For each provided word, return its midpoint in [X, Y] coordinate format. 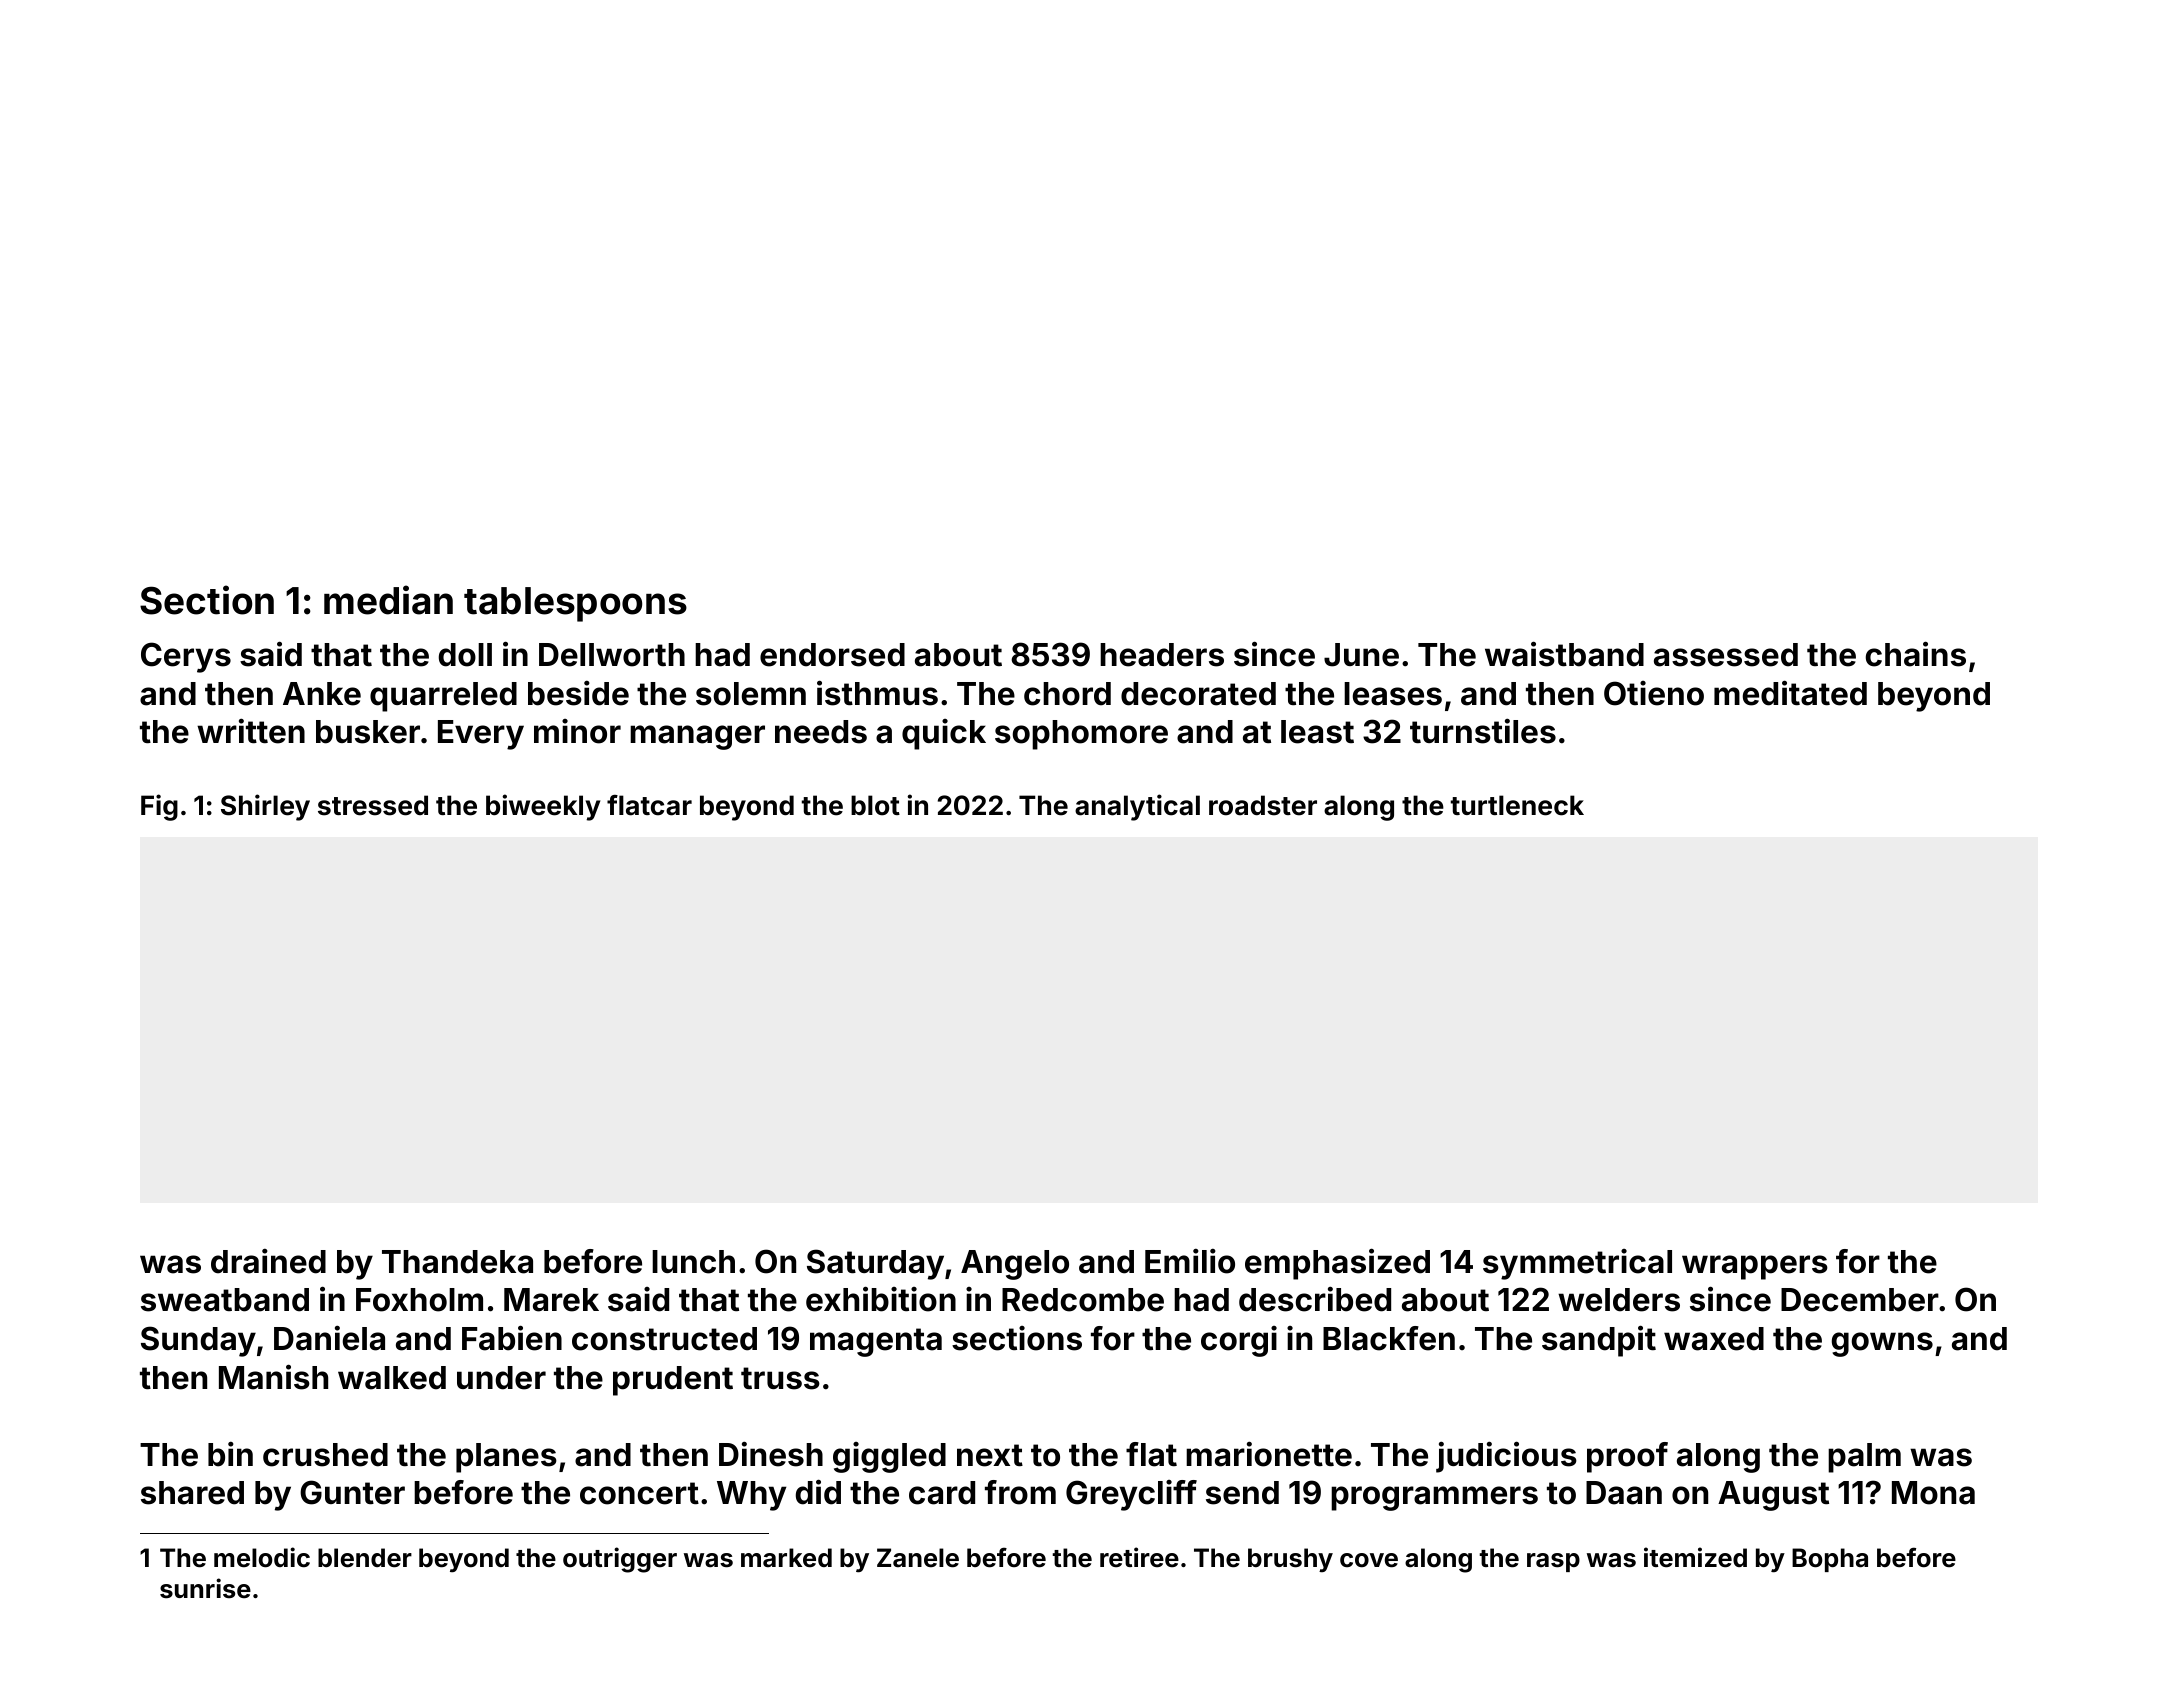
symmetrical [1577, 1264]
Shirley [265, 807]
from [1020, 1492]
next [990, 1455]
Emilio [1190, 1261]
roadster [1263, 805]
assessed [1726, 655]
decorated [1198, 694]
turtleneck [1517, 805]
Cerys [186, 657]
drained [268, 1261]
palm [1864, 1458]
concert [639, 1493]
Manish [273, 1377]
